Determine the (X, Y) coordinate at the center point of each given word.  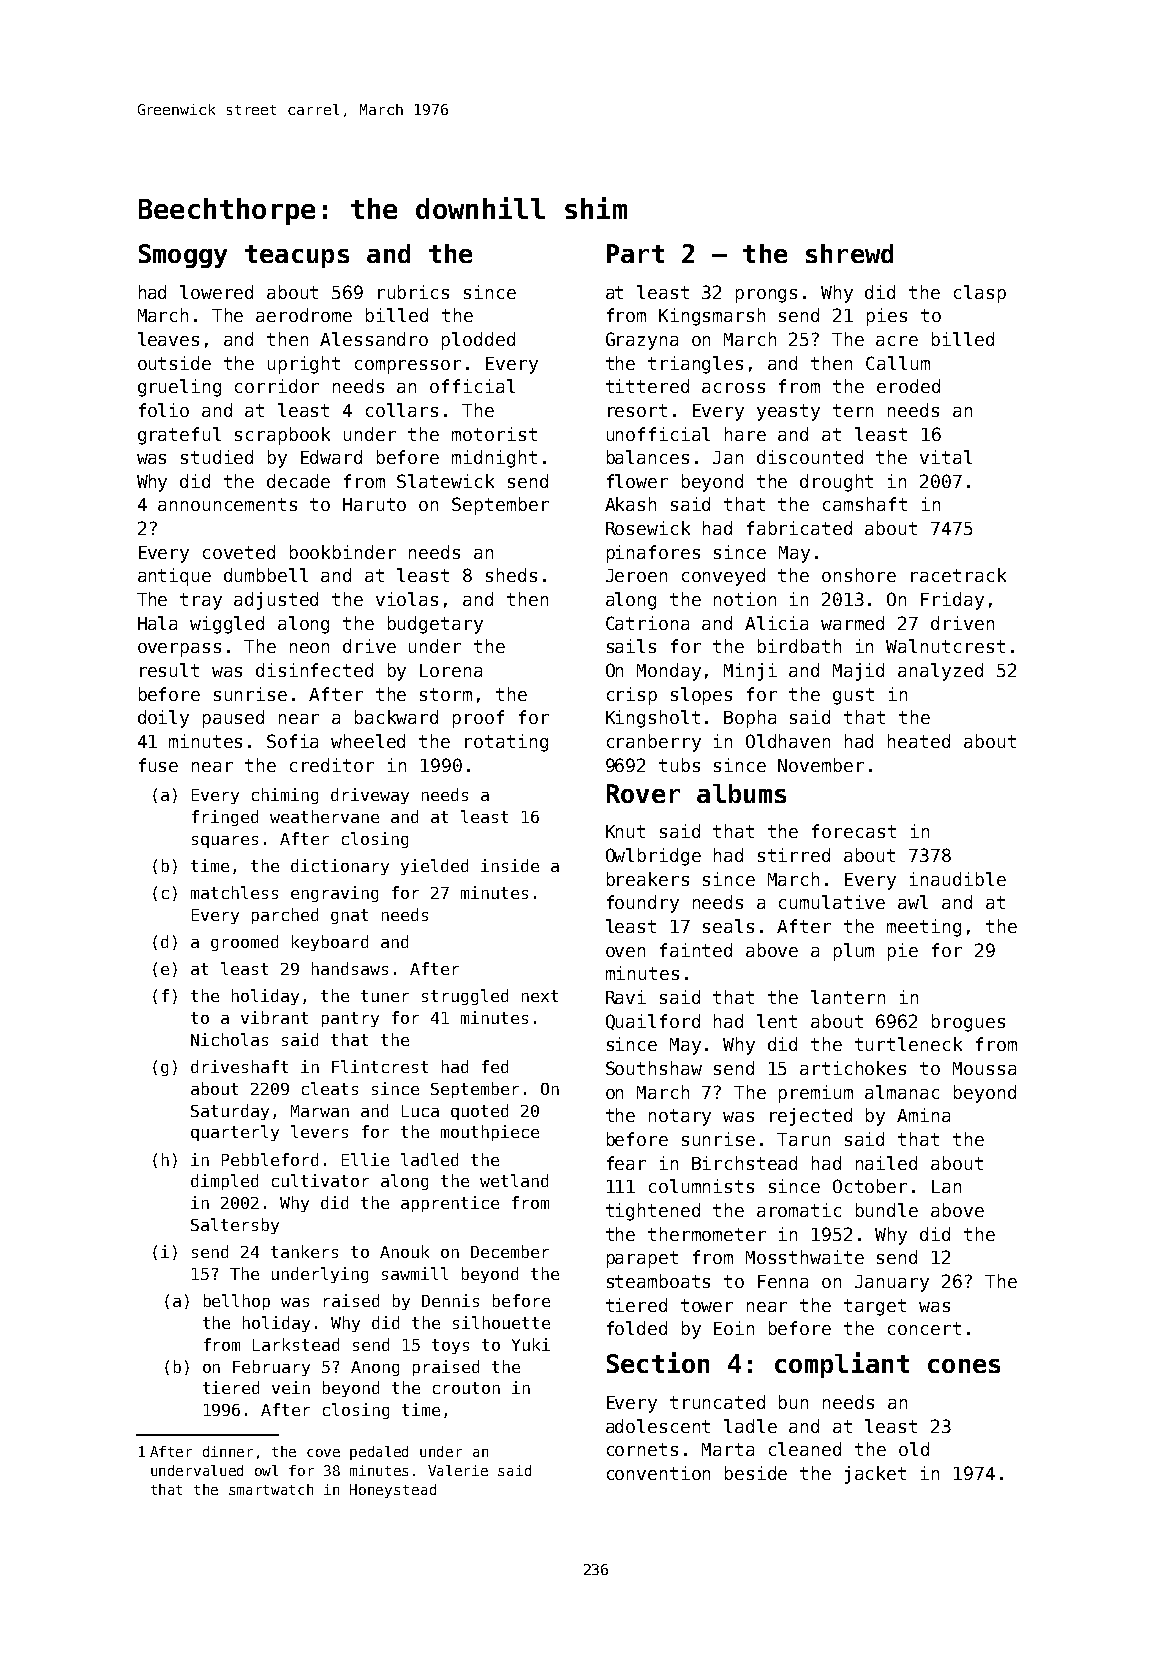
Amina (923, 1115)
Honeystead (393, 1491)
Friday (952, 601)
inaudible (958, 879)
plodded (478, 341)
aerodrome (304, 315)
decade (298, 481)
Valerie (458, 1470)
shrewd (849, 253)
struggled (465, 997)
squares (225, 842)
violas (407, 599)
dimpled (224, 1182)
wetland (514, 1180)
